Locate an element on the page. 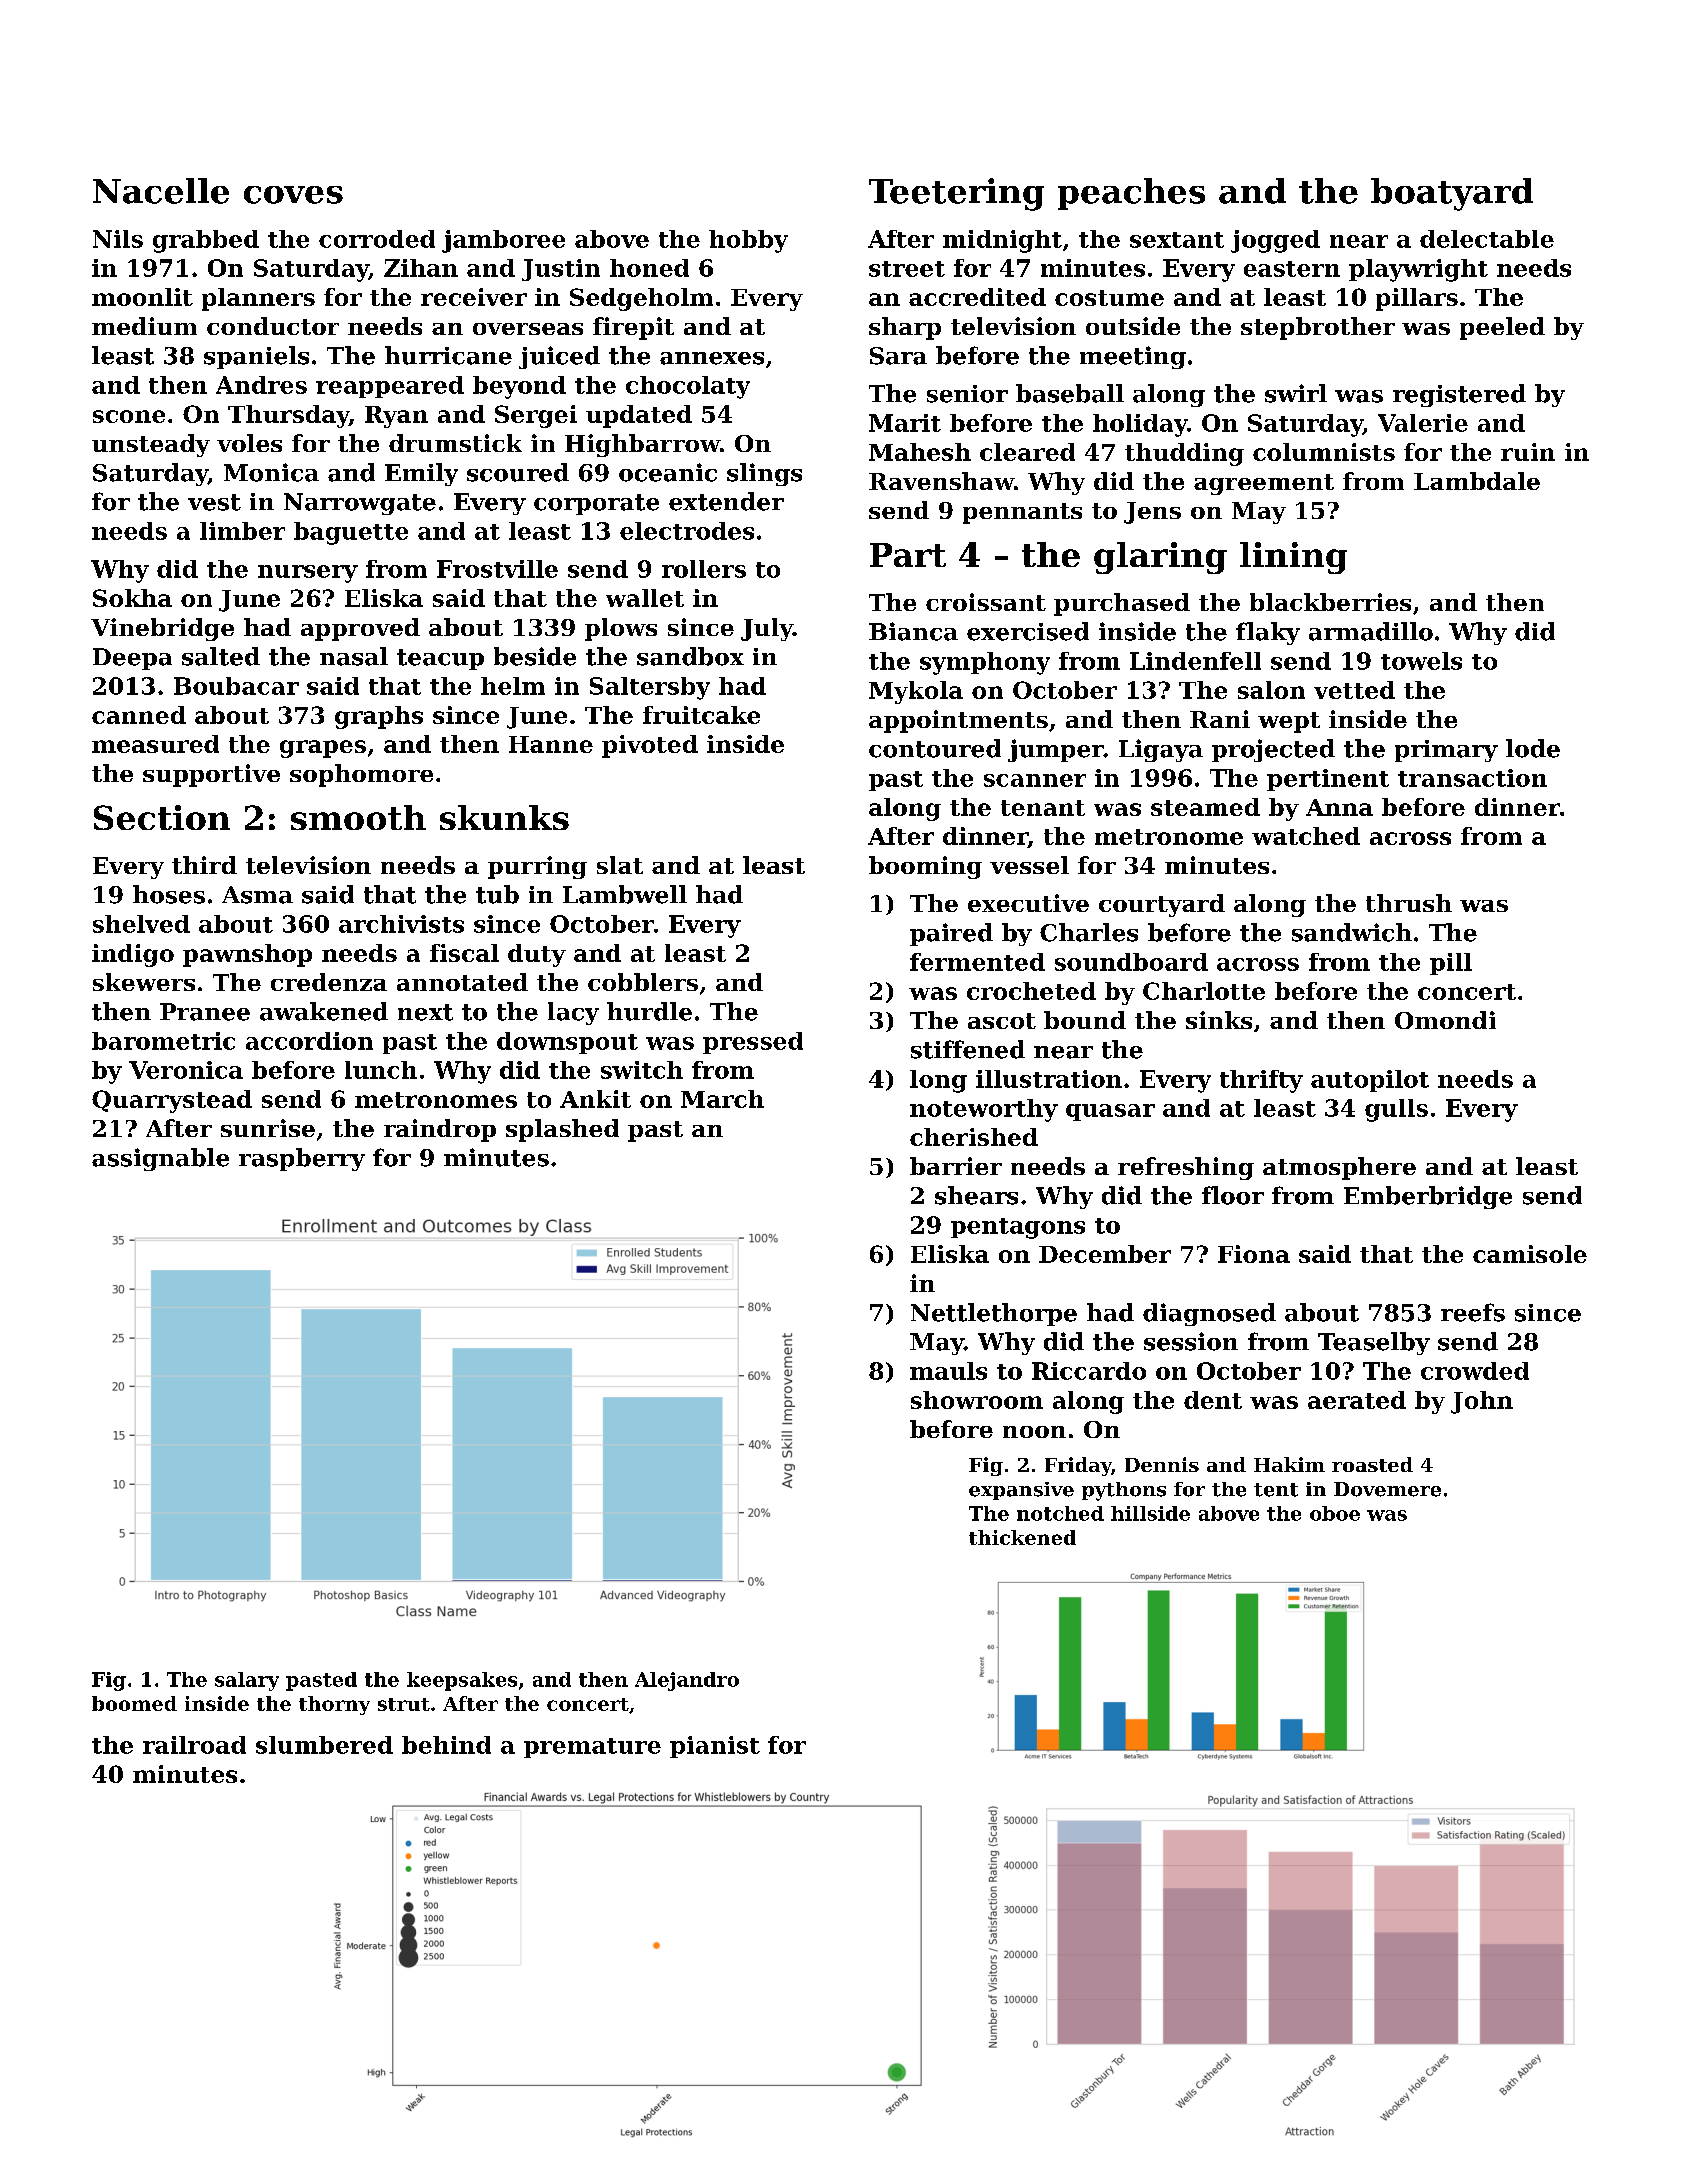 This image has height=2178, width=1683. lining is located at coordinates (1293, 558).
